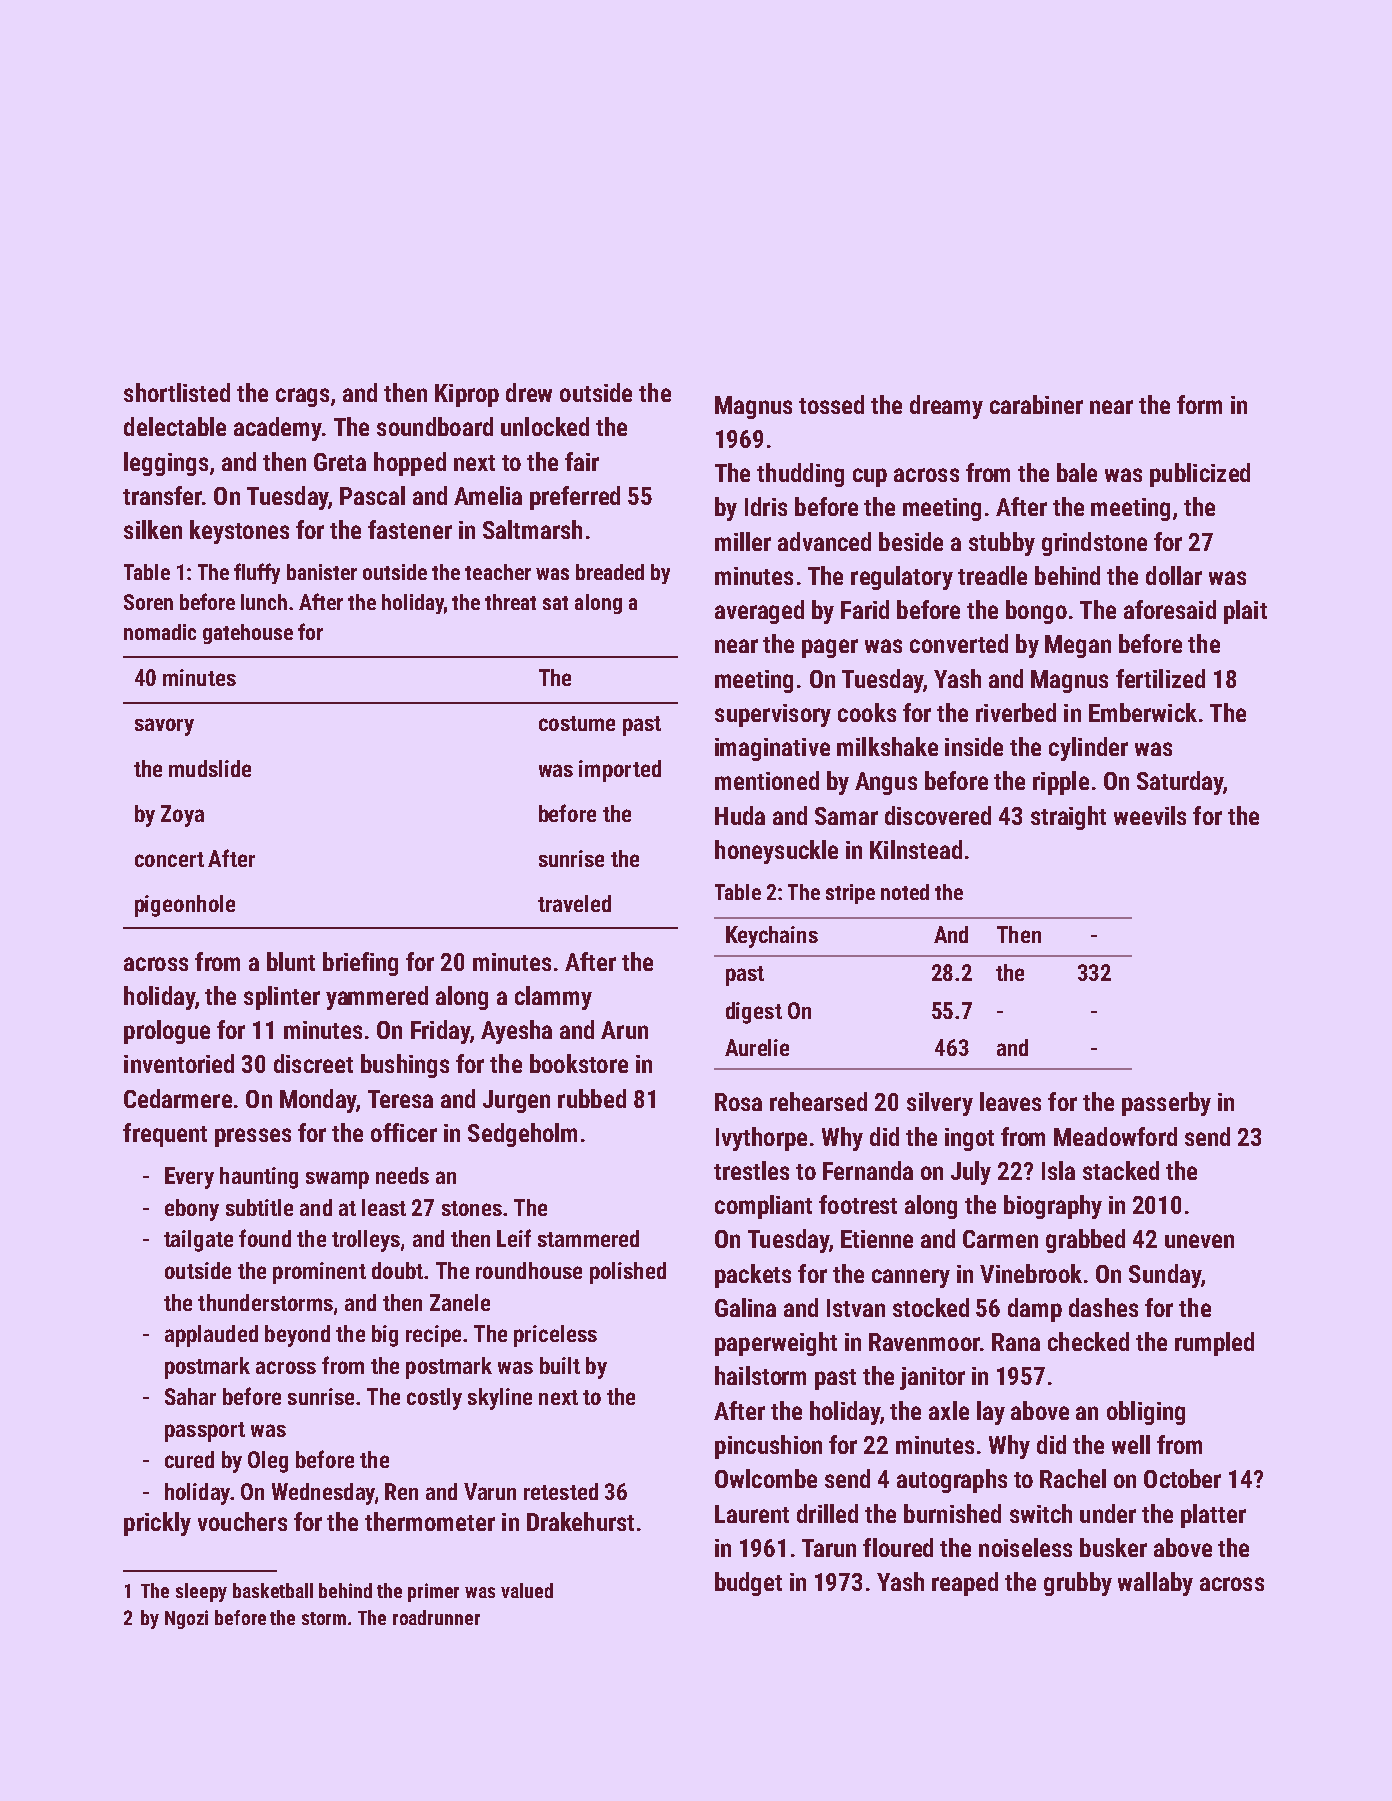  What do you see at coordinates (1073, 1478) in the screenshot?
I see `Rachel` at bounding box center [1073, 1478].
